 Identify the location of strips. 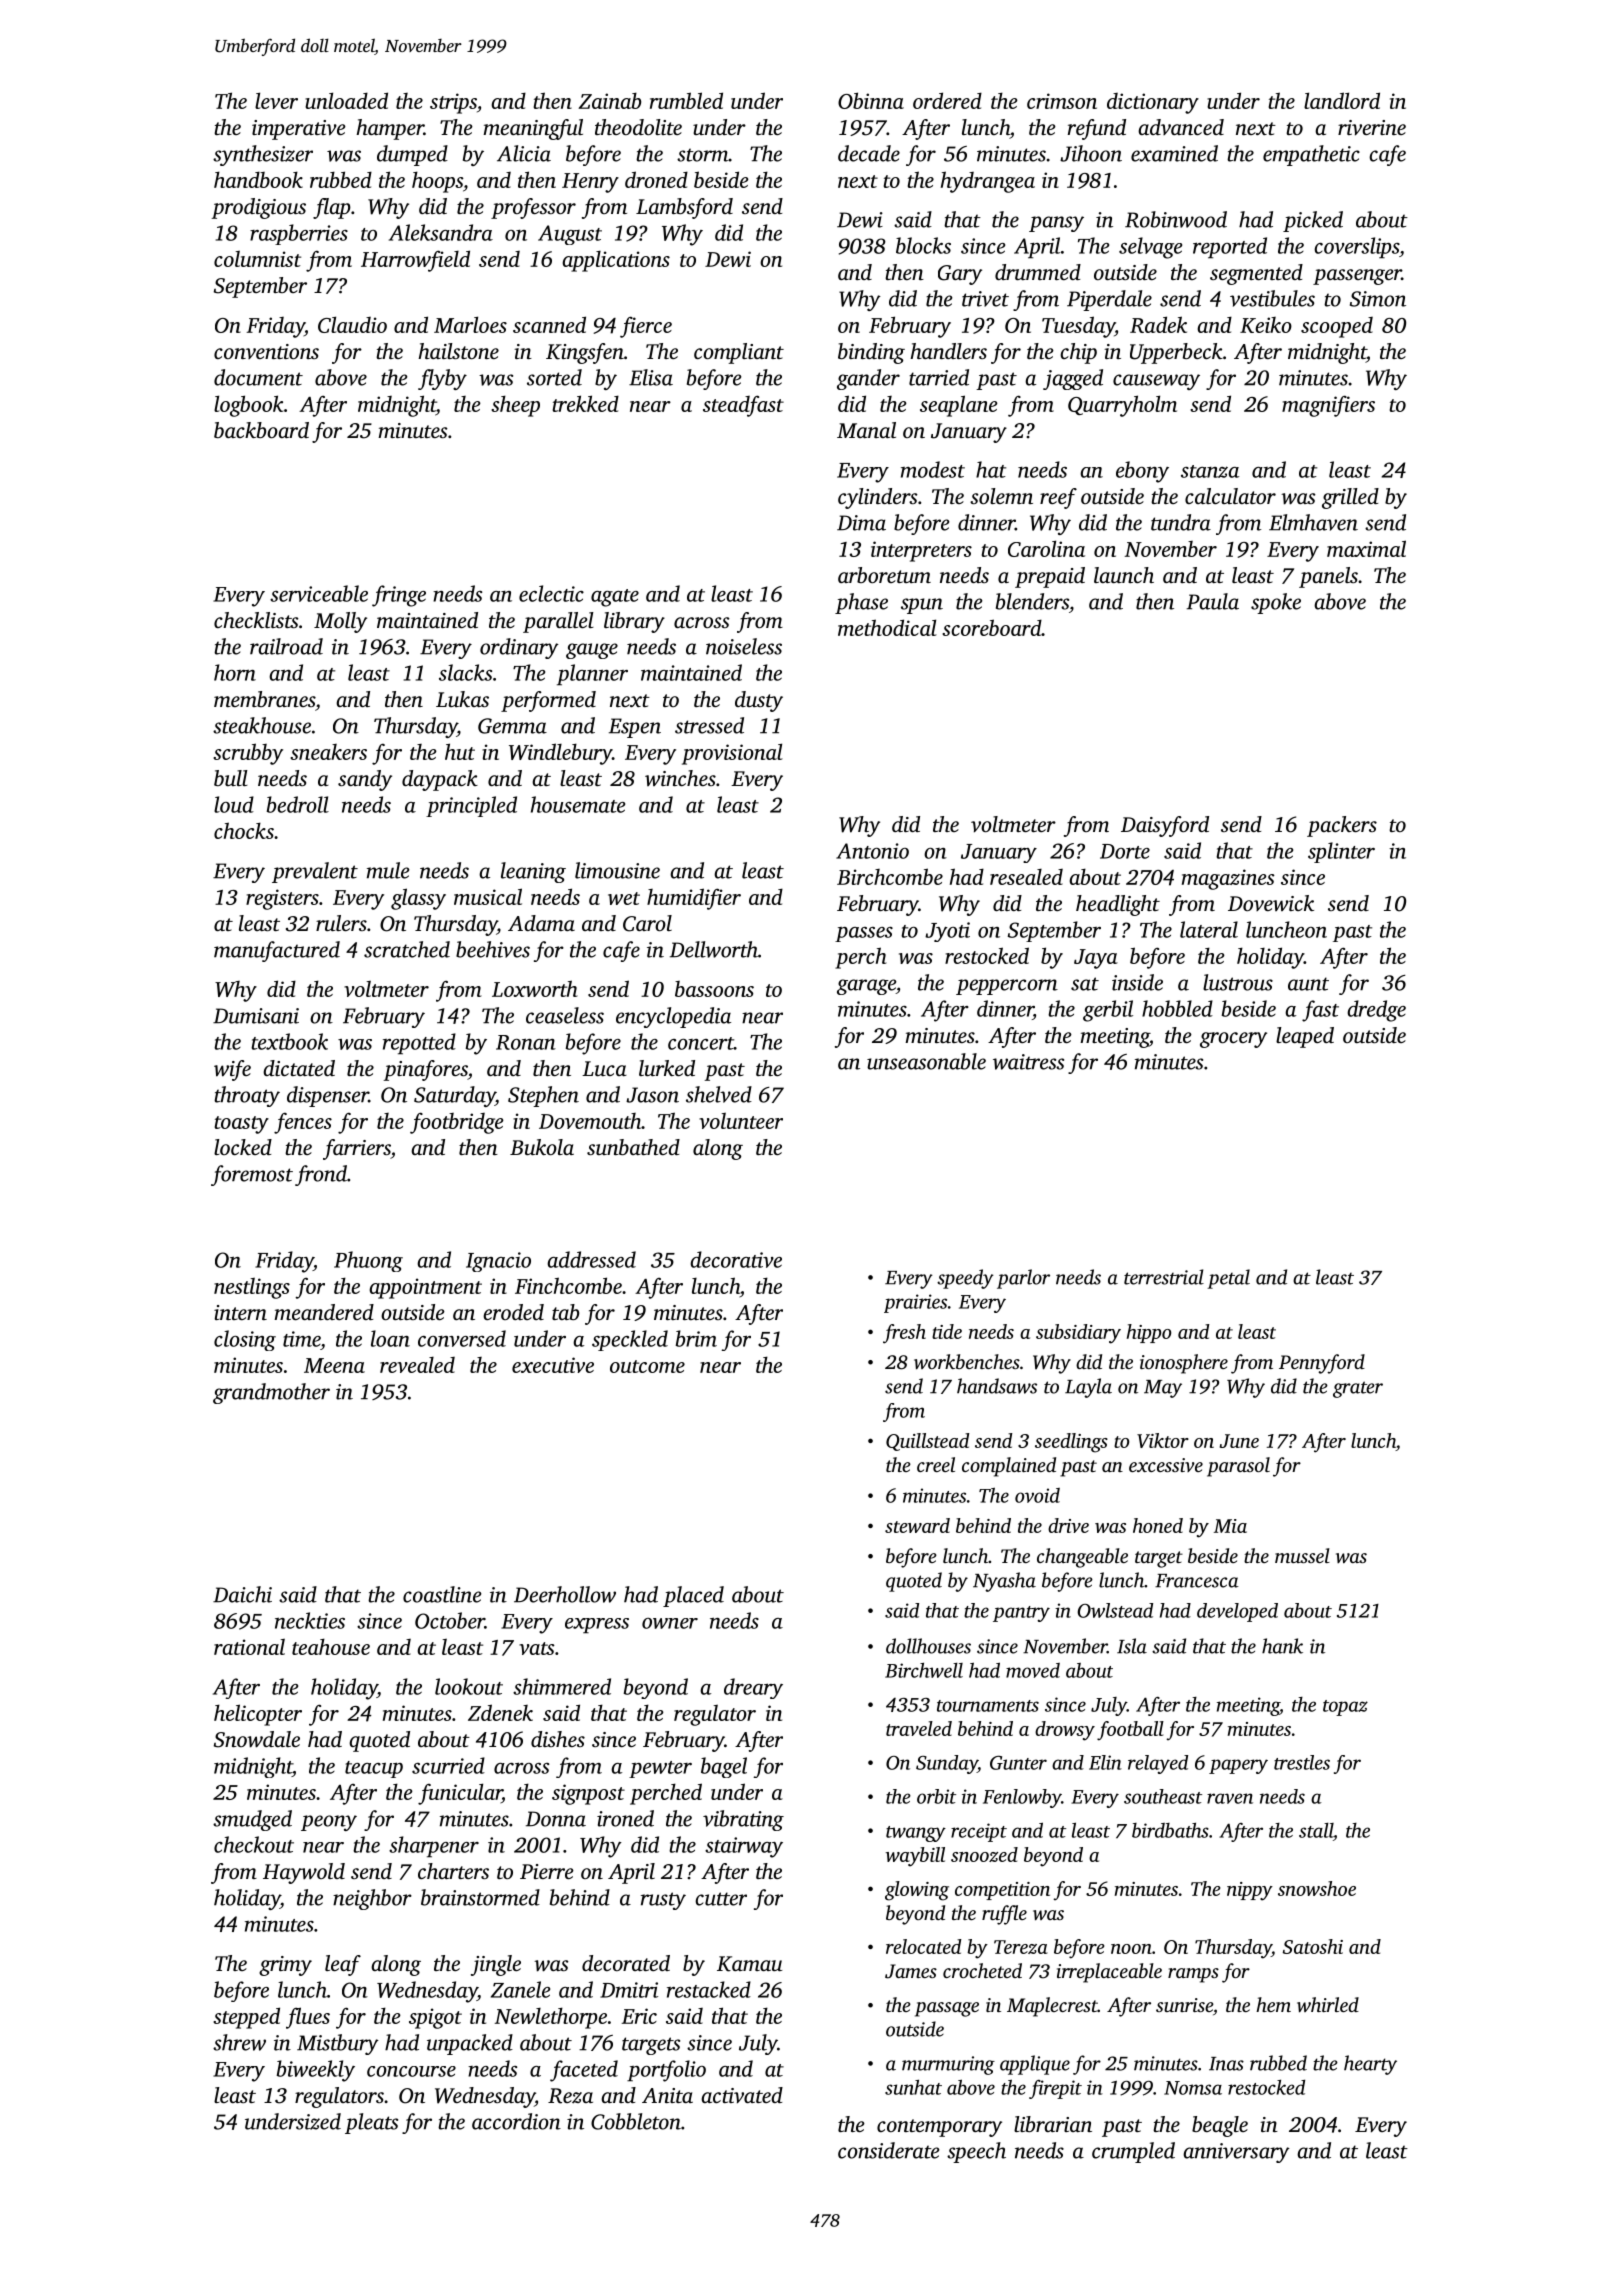
(453, 103).
